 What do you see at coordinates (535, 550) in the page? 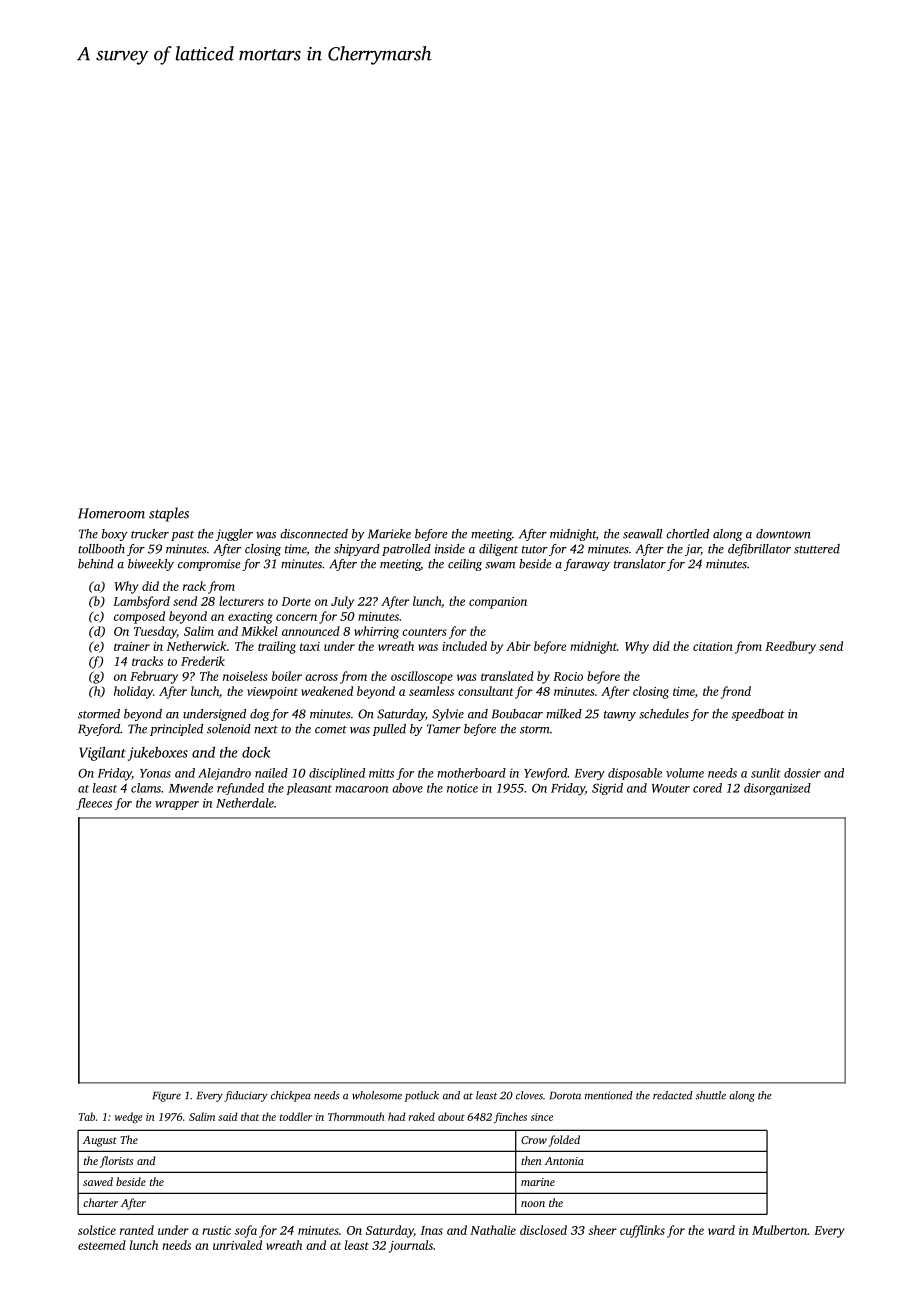
I see `tutor` at bounding box center [535, 550].
